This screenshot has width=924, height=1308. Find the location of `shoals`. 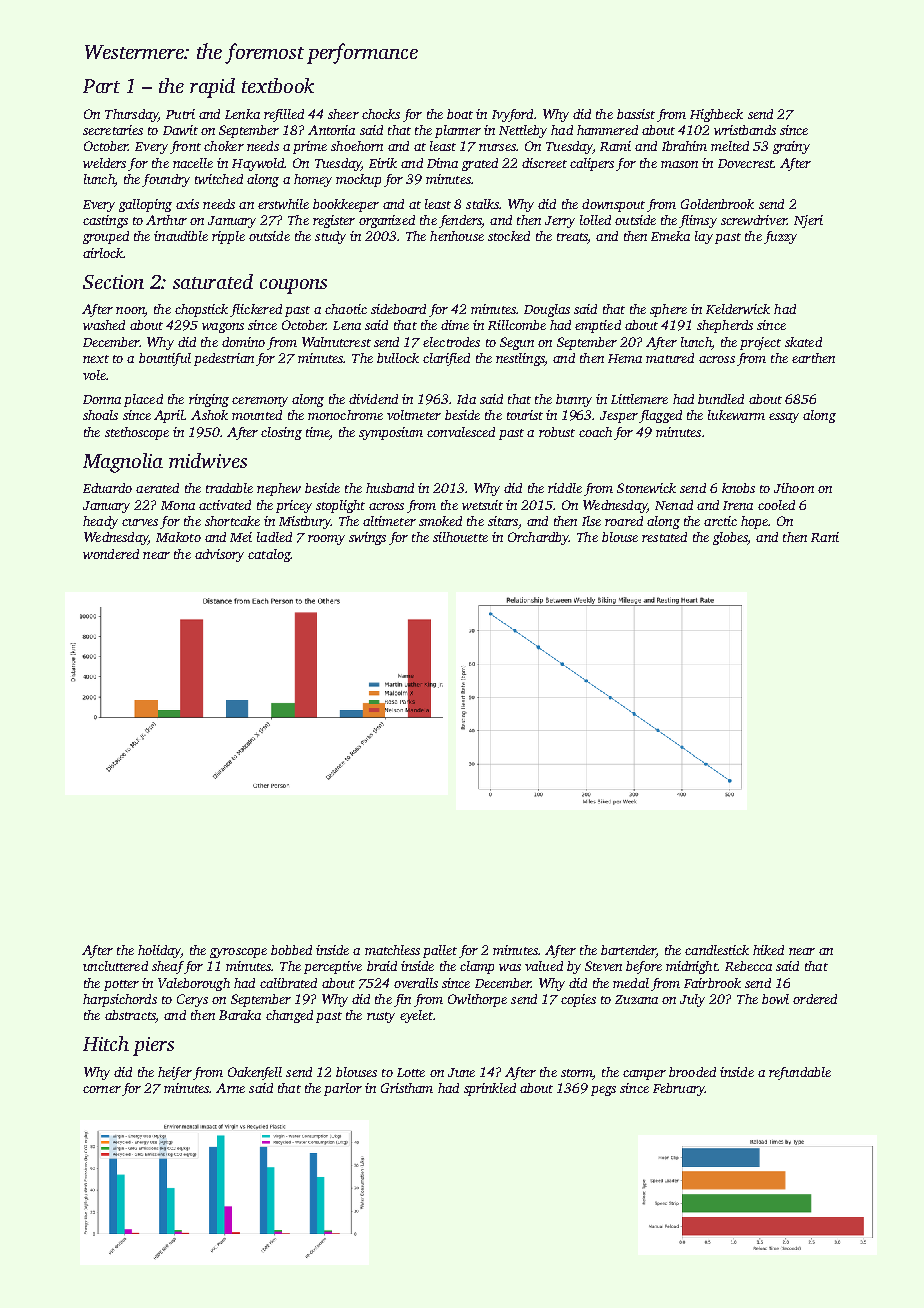

shoals is located at coordinates (100, 415).
